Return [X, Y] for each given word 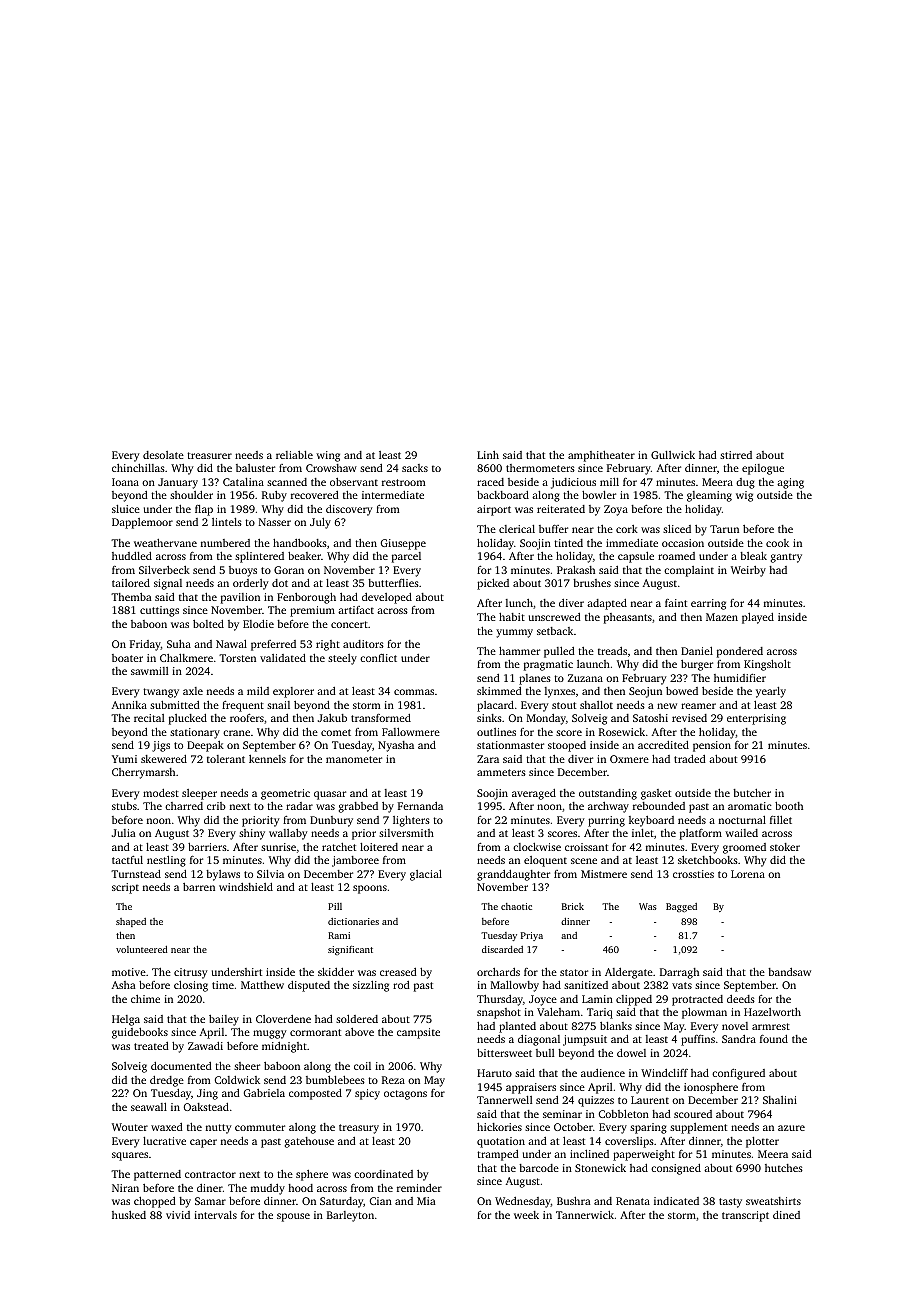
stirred [736, 455]
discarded [502, 949]
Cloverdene [283, 1019]
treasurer [209, 455]
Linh [488, 455]
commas [414, 692]
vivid [178, 1215]
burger [697, 665]
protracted [697, 1000]
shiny [252, 834]
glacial [426, 875]
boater [127, 658]
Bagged [681, 907]
